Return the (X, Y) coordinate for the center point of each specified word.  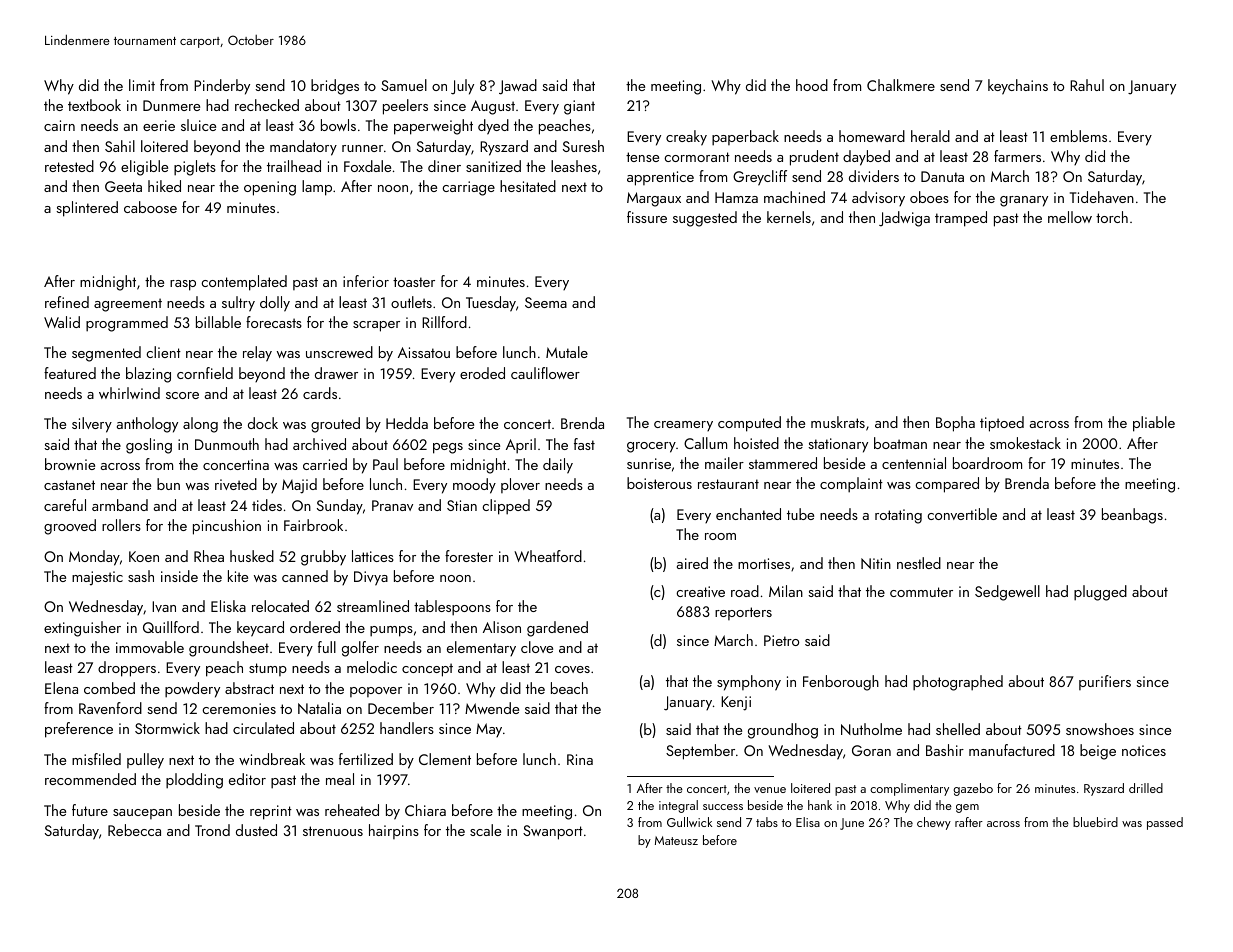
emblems (1078, 136)
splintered (87, 209)
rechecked (267, 105)
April (521, 446)
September (700, 752)
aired (692, 563)
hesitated (528, 186)
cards (320, 393)
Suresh (583, 146)
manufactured (1012, 750)
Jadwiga (904, 219)
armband (120, 505)
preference (79, 730)
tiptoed (1002, 424)
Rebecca (134, 830)
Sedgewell (1007, 593)
